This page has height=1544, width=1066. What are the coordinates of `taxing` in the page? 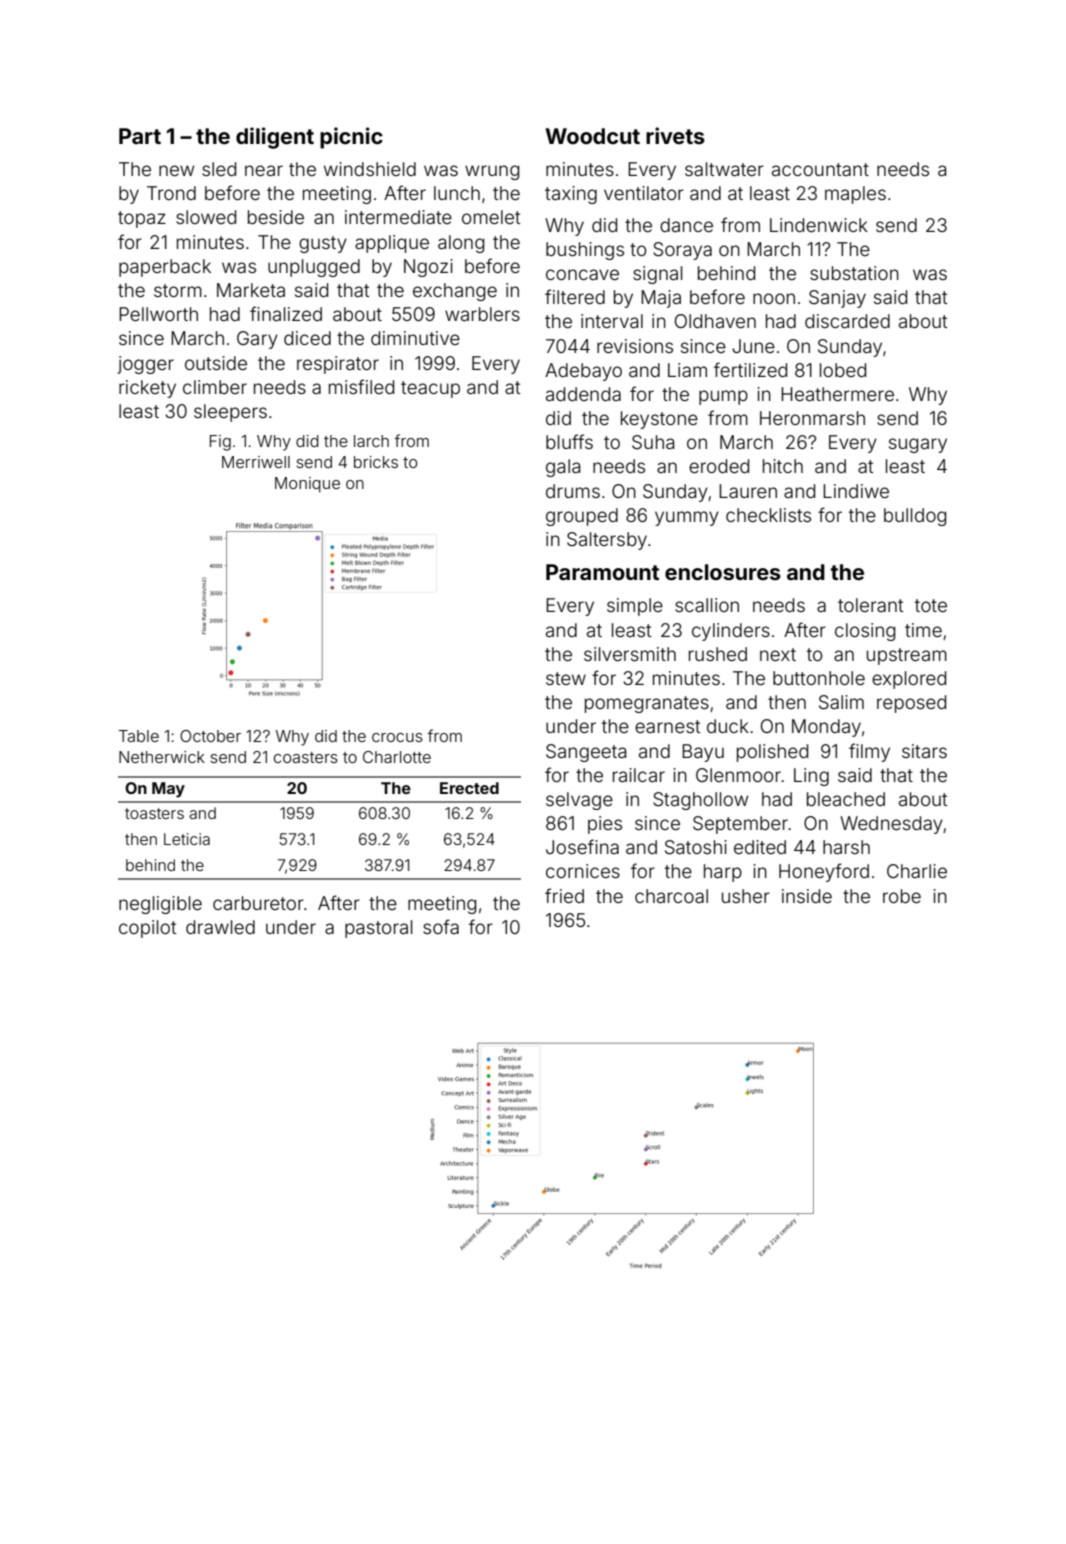 It's located at (571, 195).
